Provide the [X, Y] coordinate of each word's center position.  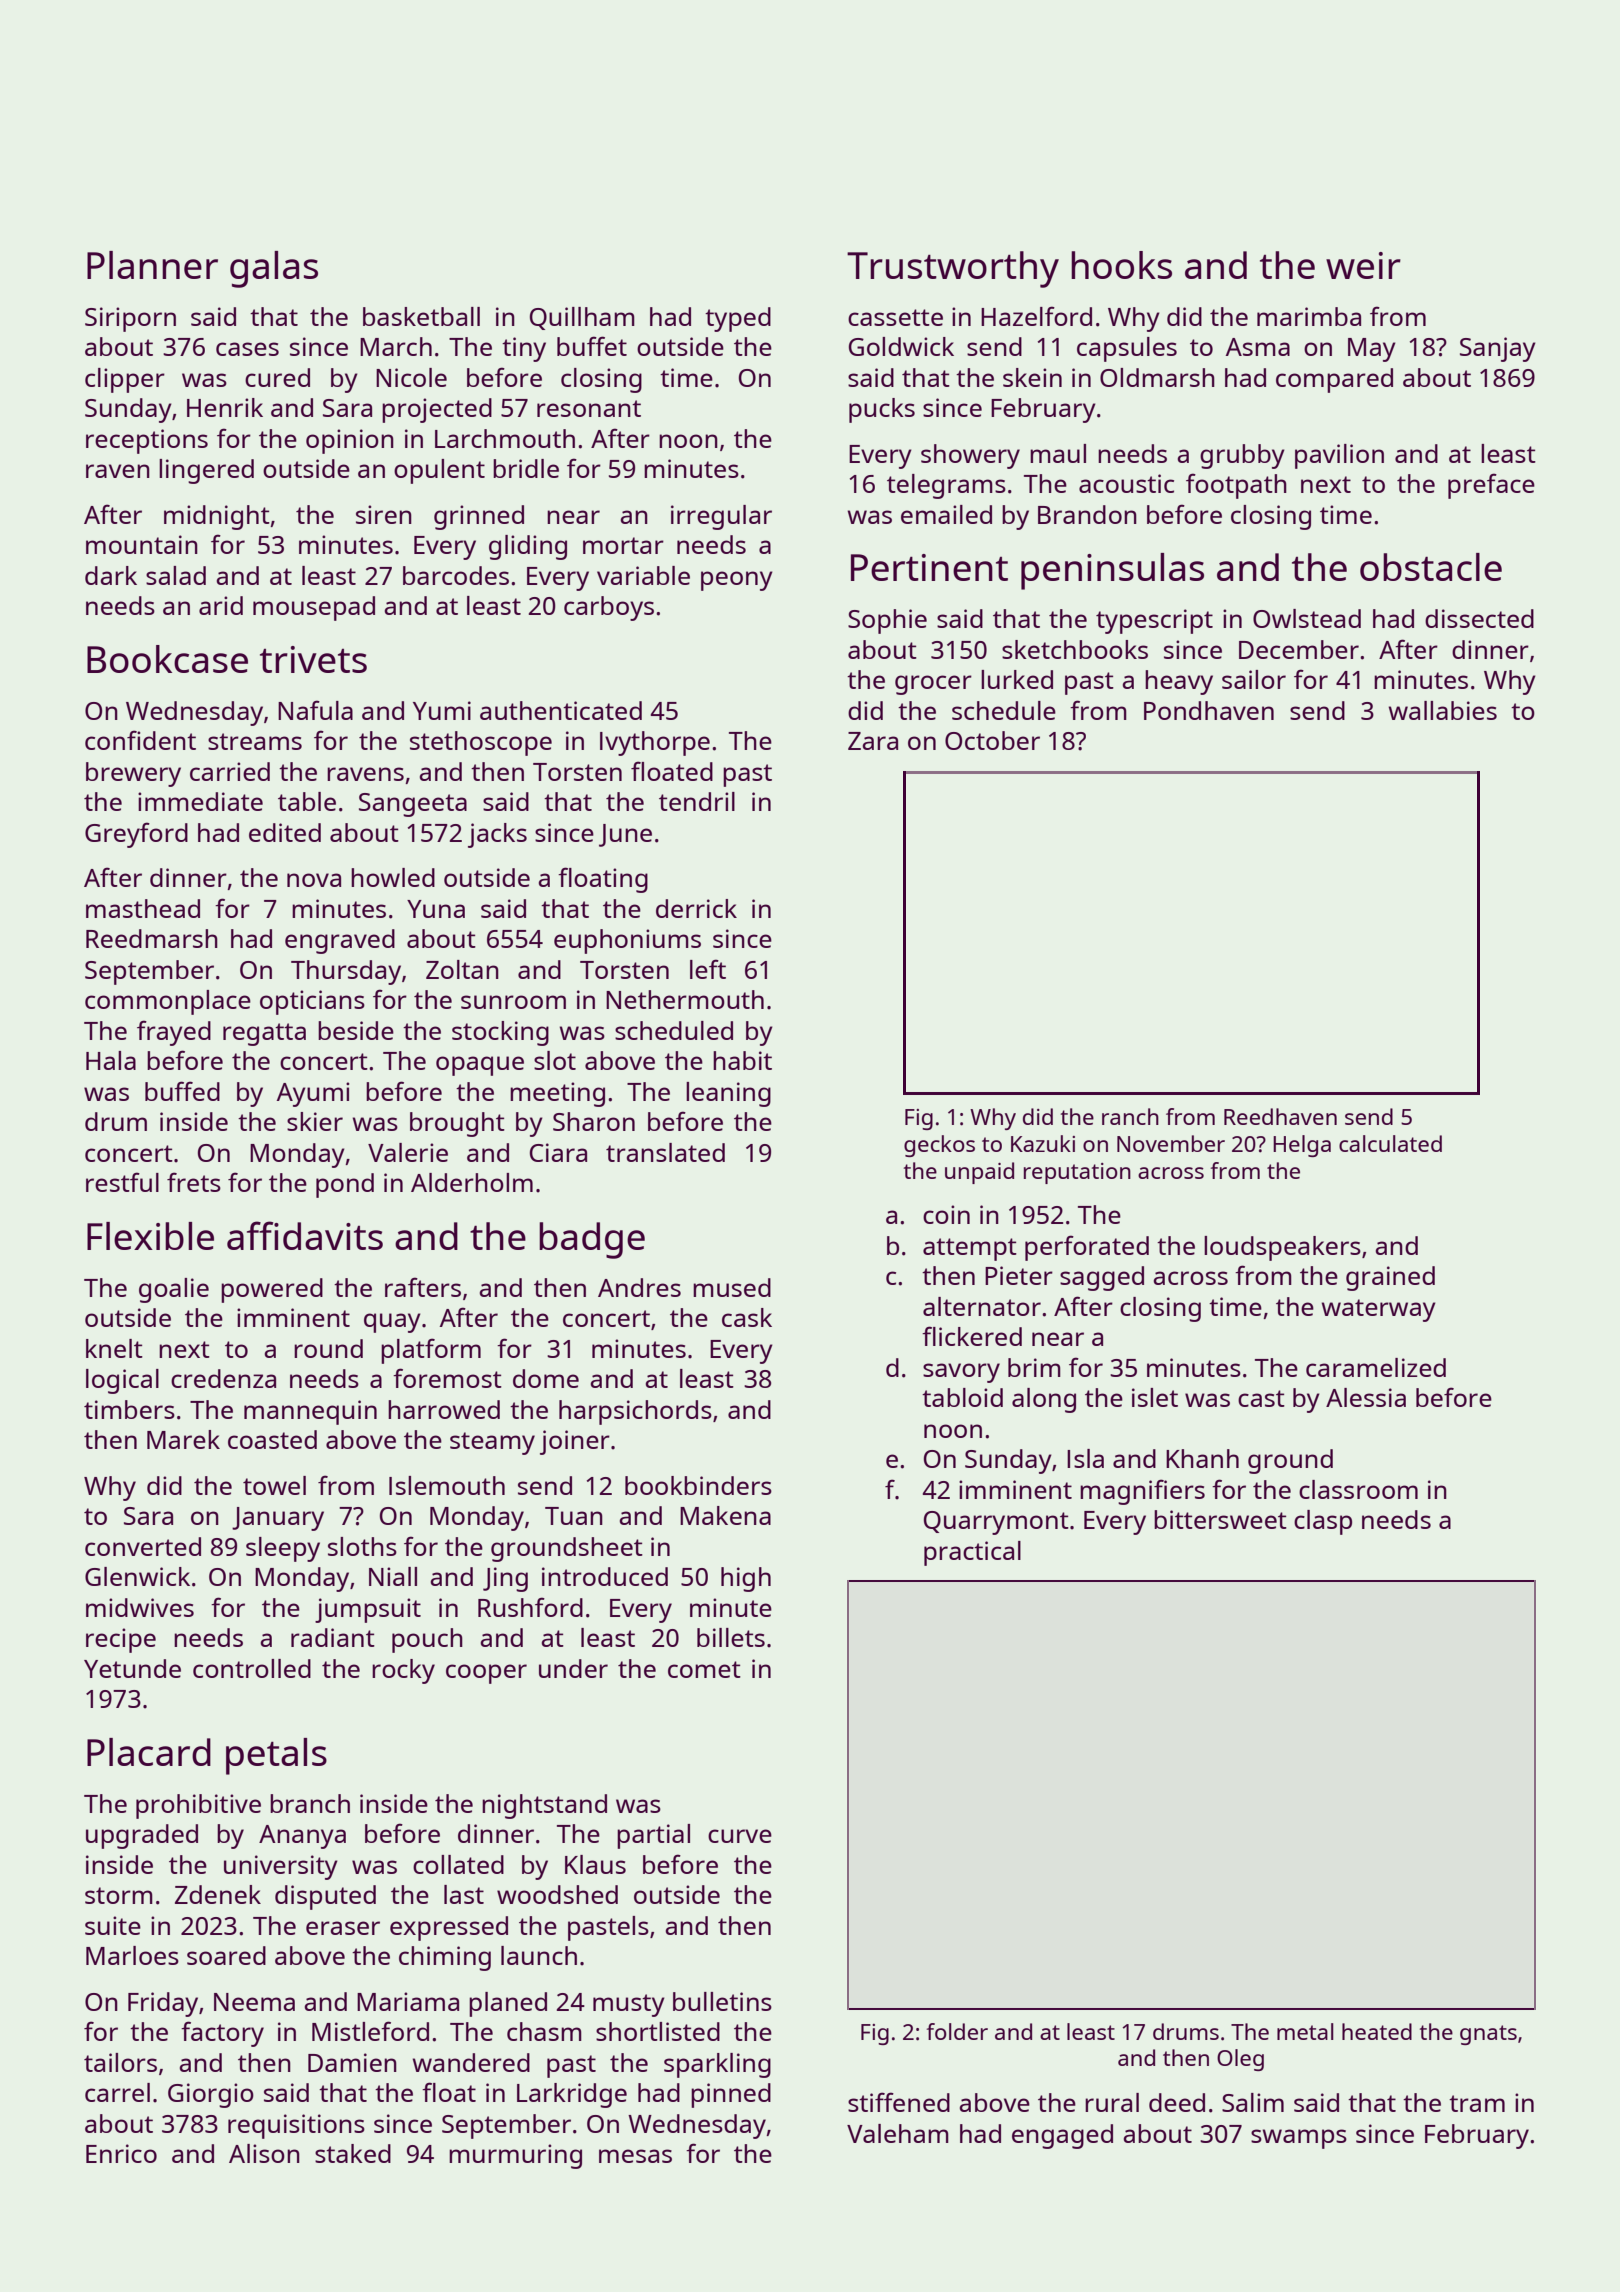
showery [970, 456]
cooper [486, 1674]
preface [1491, 486]
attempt [970, 1249]
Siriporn [130, 319]
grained [1390, 1278]
